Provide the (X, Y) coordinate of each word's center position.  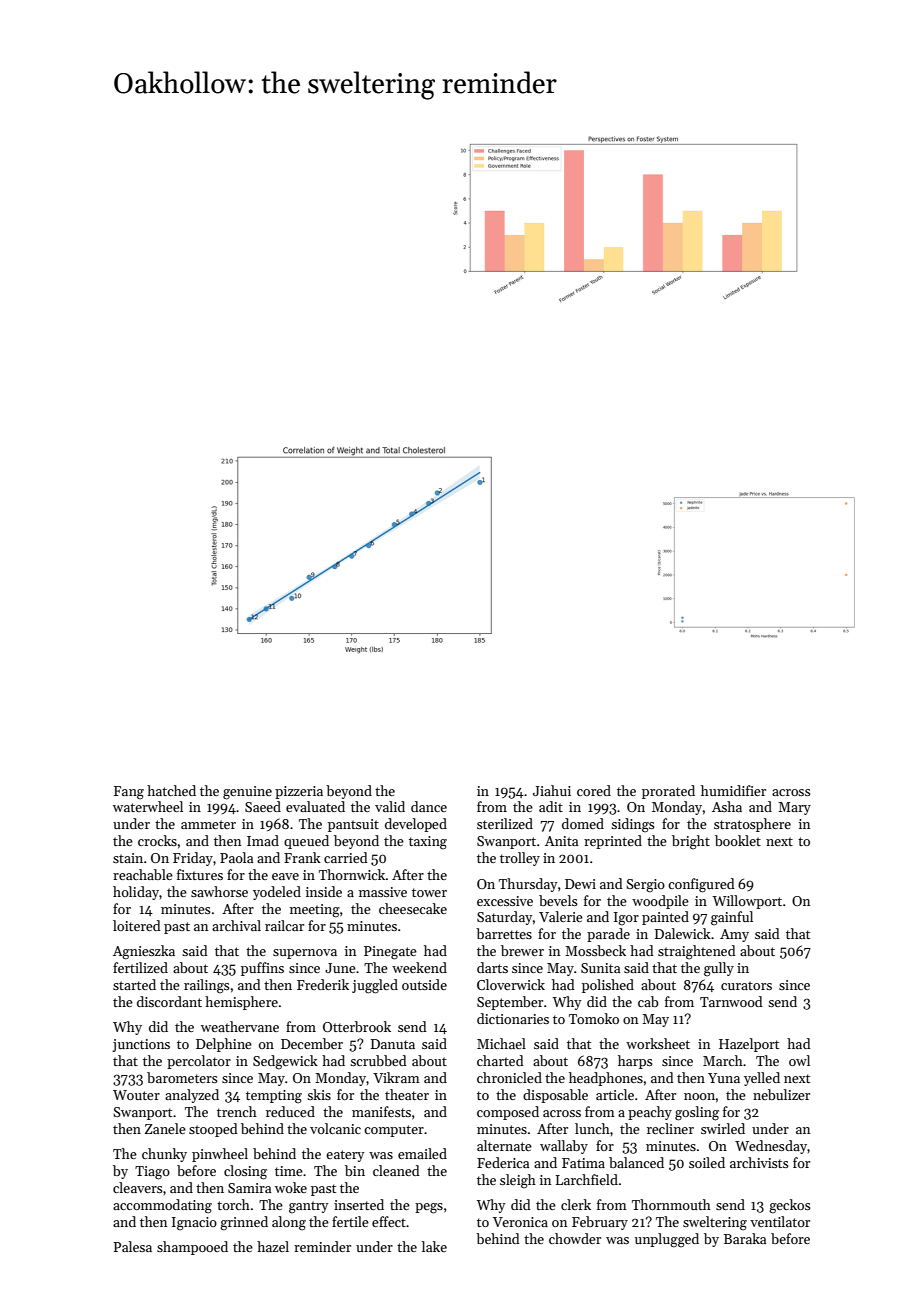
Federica (503, 1162)
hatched (171, 790)
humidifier (733, 790)
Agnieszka (144, 952)
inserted (359, 1204)
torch (233, 1204)
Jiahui (552, 790)
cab (648, 1001)
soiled (707, 1162)
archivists (759, 1162)
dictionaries (513, 1018)
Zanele (165, 1128)
